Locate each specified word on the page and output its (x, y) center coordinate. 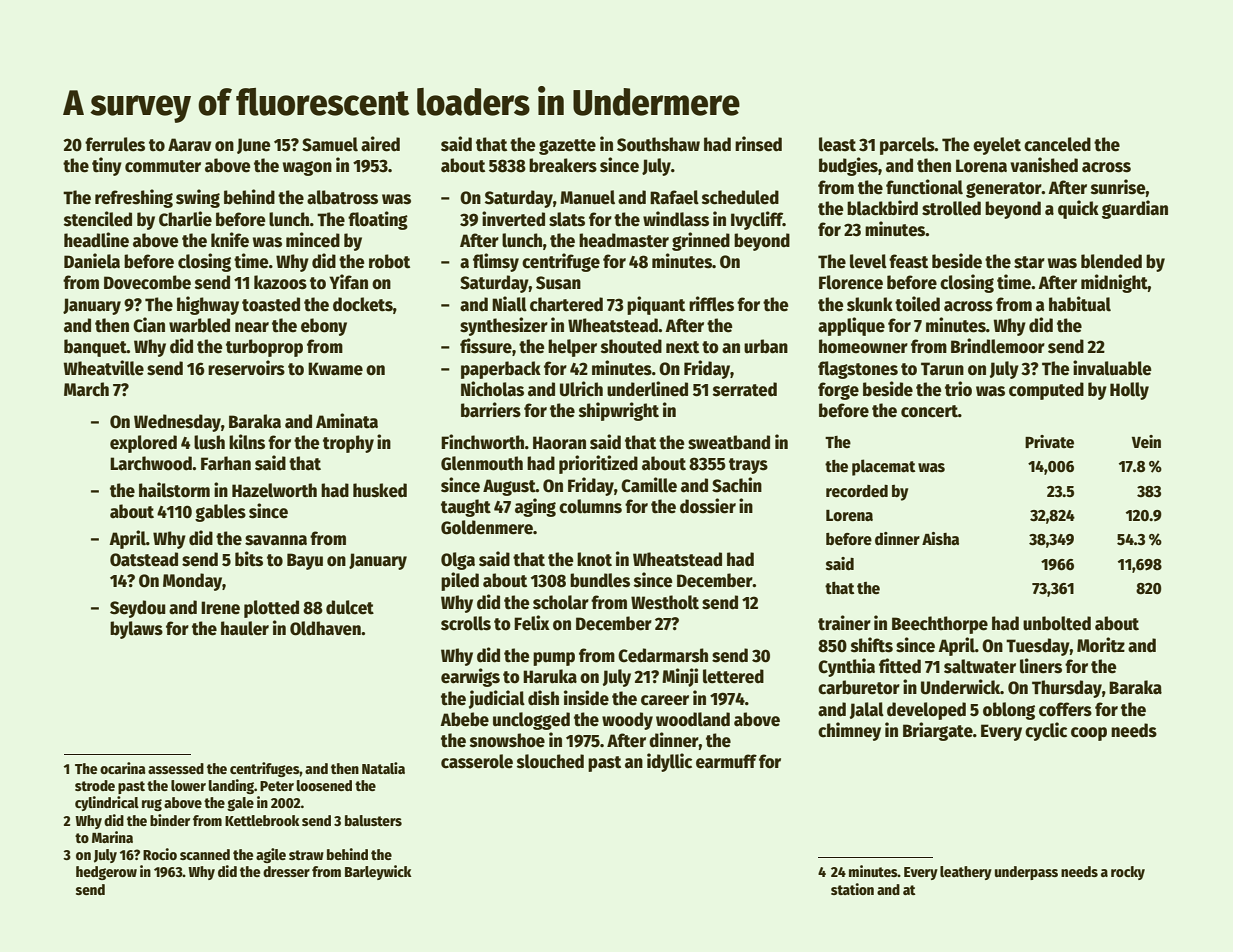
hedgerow (106, 873)
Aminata (347, 421)
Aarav (189, 145)
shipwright (619, 411)
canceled (1057, 144)
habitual (1080, 304)
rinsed (758, 144)
